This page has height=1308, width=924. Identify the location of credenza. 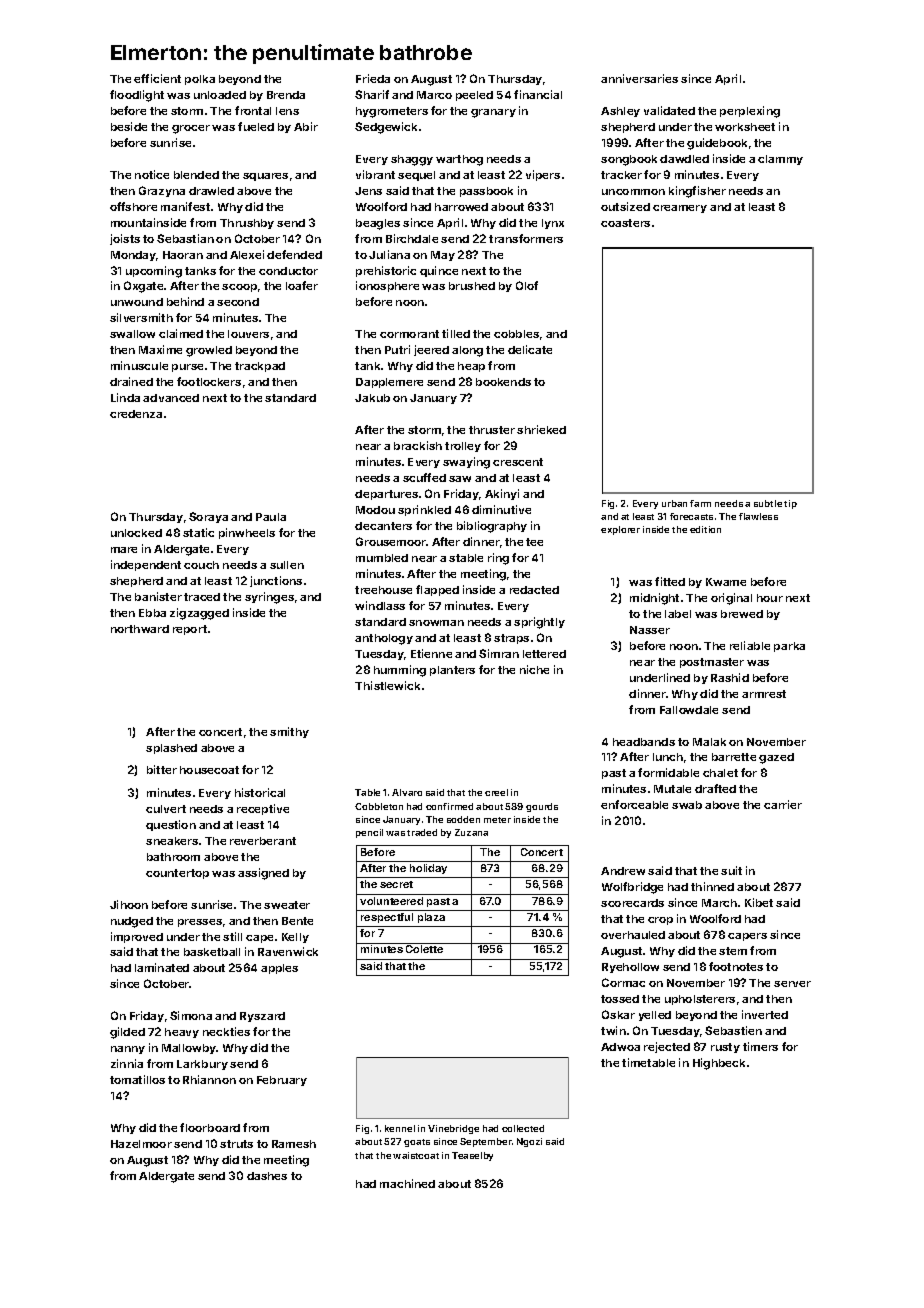
(136, 414).
